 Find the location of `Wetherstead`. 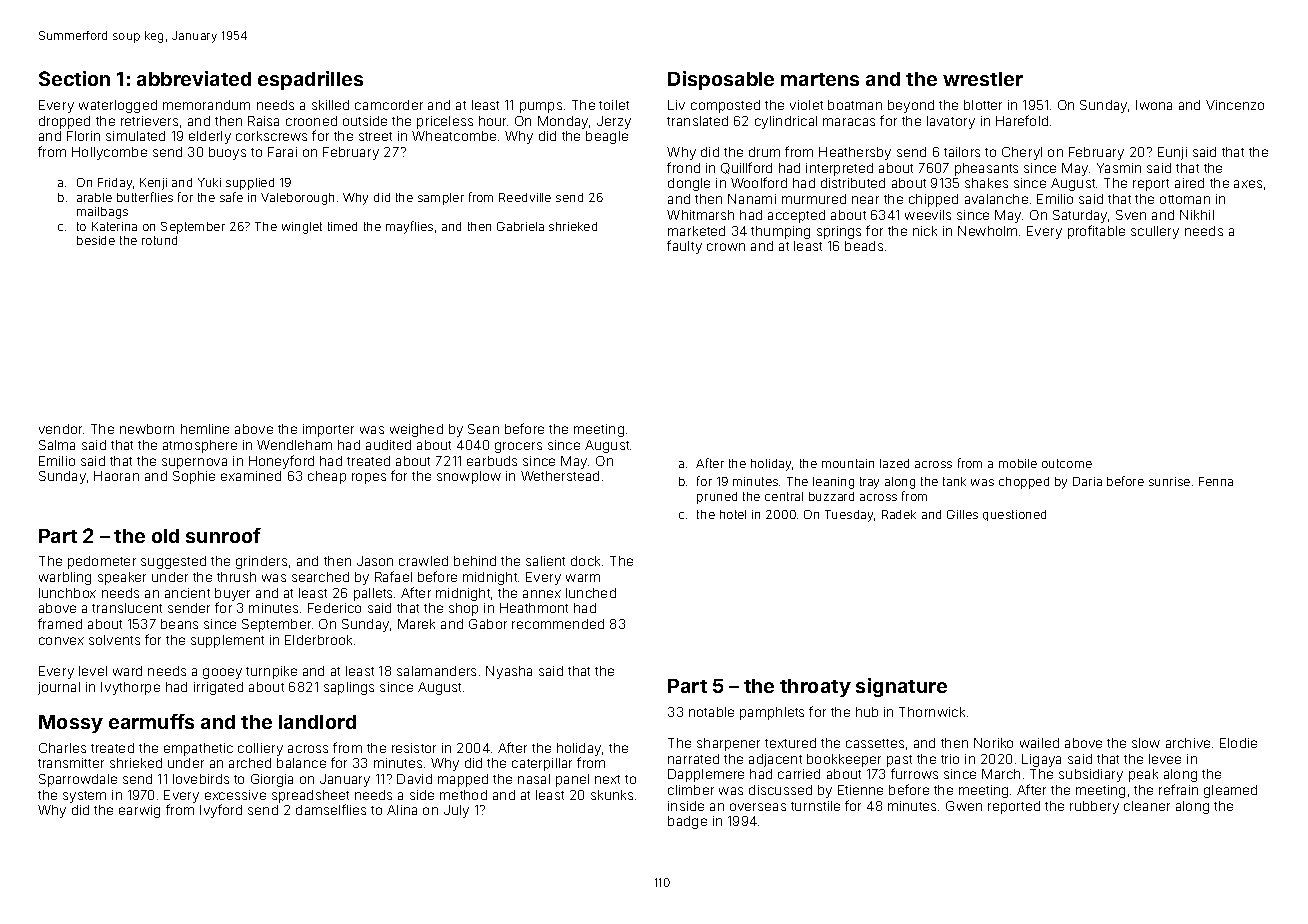

Wetherstead is located at coordinates (560, 476).
